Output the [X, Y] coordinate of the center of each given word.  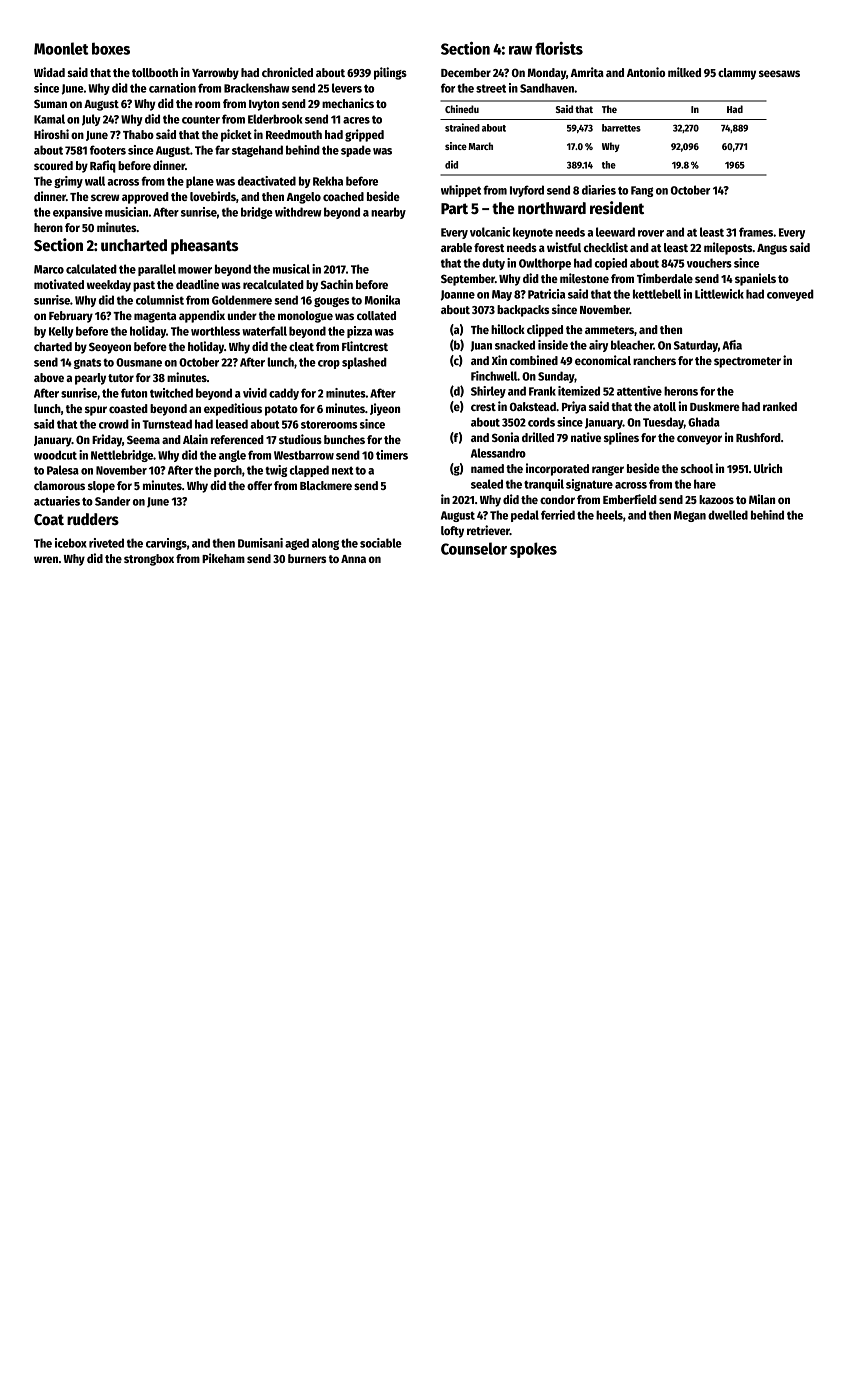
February [71, 317]
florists [559, 48]
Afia [732, 345]
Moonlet [61, 48]
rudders [93, 519]
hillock [508, 329]
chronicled [287, 72]
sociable [381, 543]
